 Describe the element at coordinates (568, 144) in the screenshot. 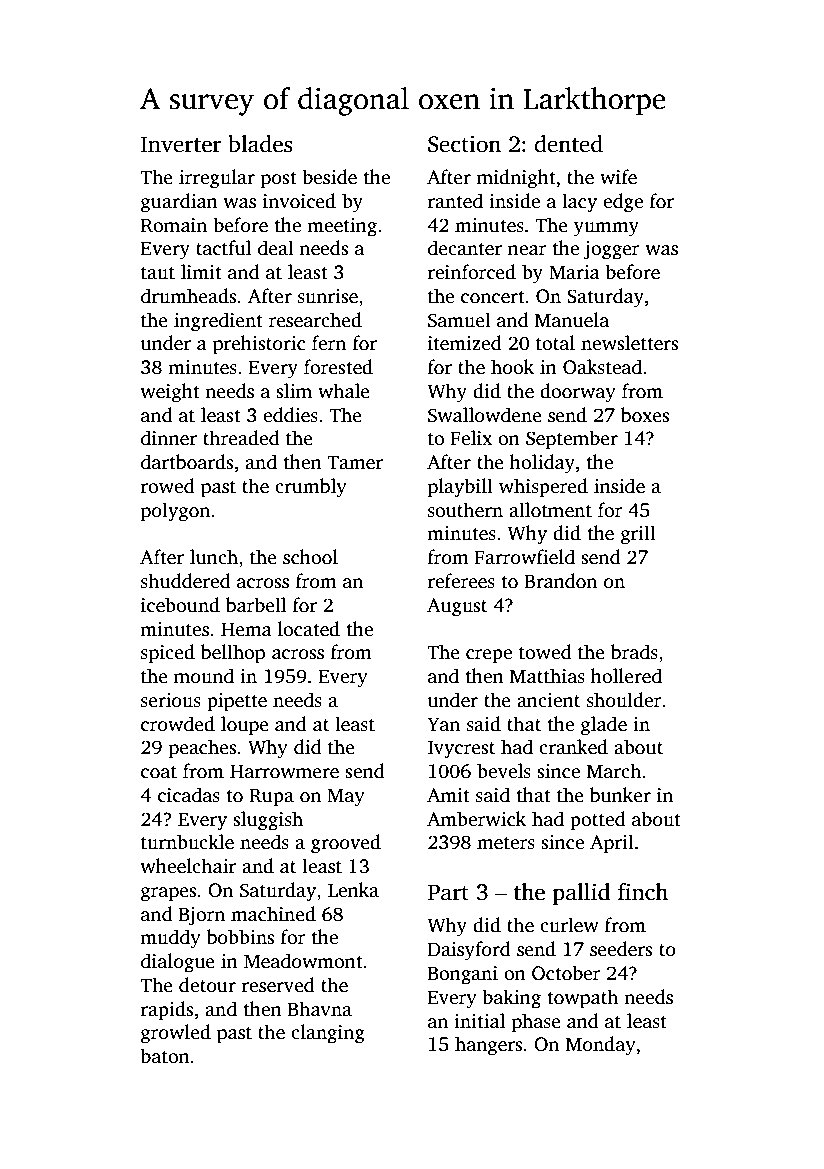

I see `dented` at that location.
